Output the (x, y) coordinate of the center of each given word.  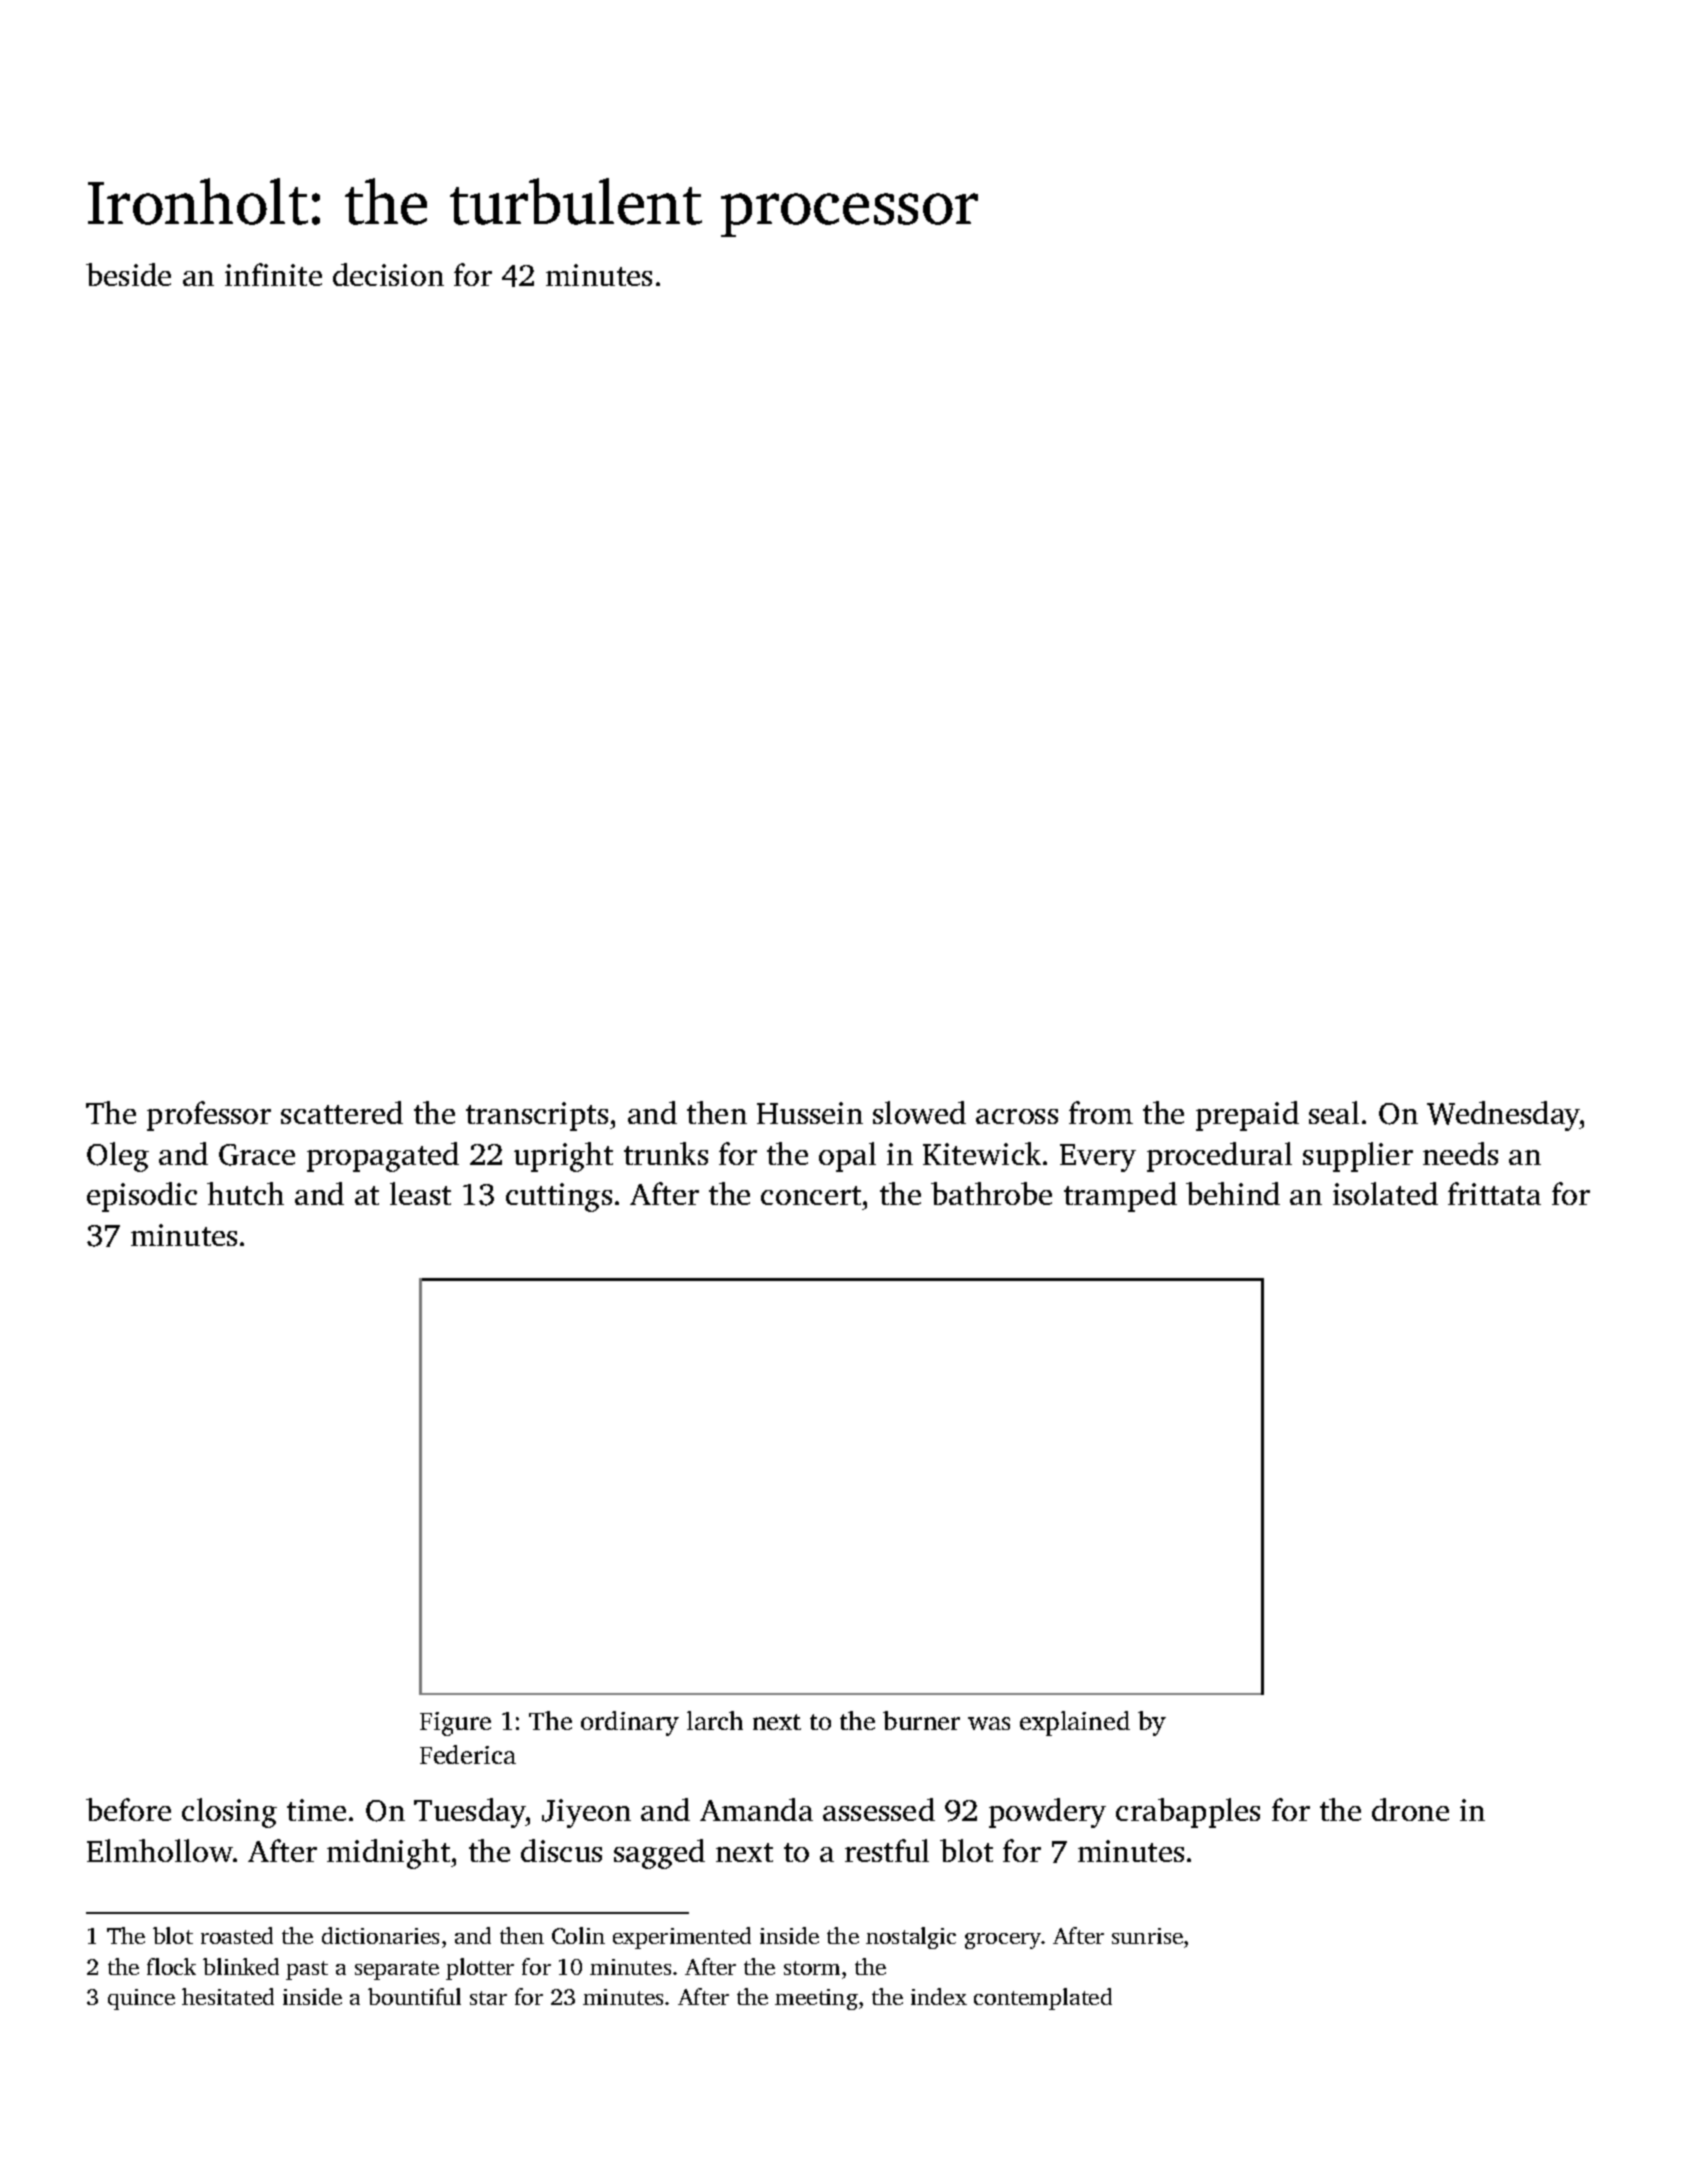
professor (209, 1116)
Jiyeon (586, 1813)
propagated (383, 1157)
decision (388, 274)
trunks (666, 1153)
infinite (273, 274)
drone (1410, 1809)
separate (397, 1970)
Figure (455, 1724)
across (1017, 1116)
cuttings (559, 1197)
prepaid (1247, 1116)
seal (1334, 1112)
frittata (1494, 1193)
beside (128, 274)
